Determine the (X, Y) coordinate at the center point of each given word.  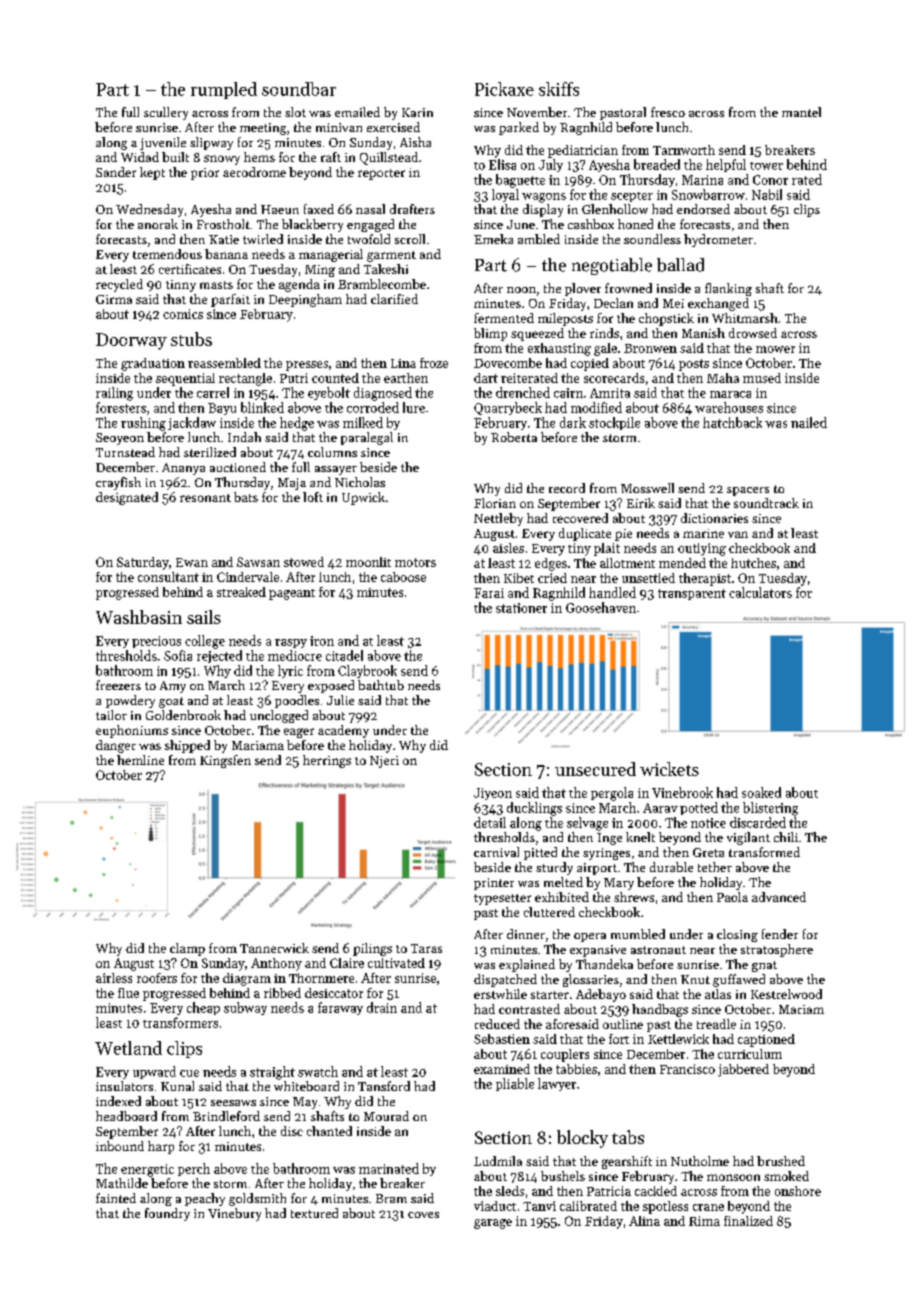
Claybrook (367, 671)
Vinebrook (682, 792)
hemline (140, 760)
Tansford (384, 1086)
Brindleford (226, 1116)
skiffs (559, 89)
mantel (801, 112)
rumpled (224, 90)
